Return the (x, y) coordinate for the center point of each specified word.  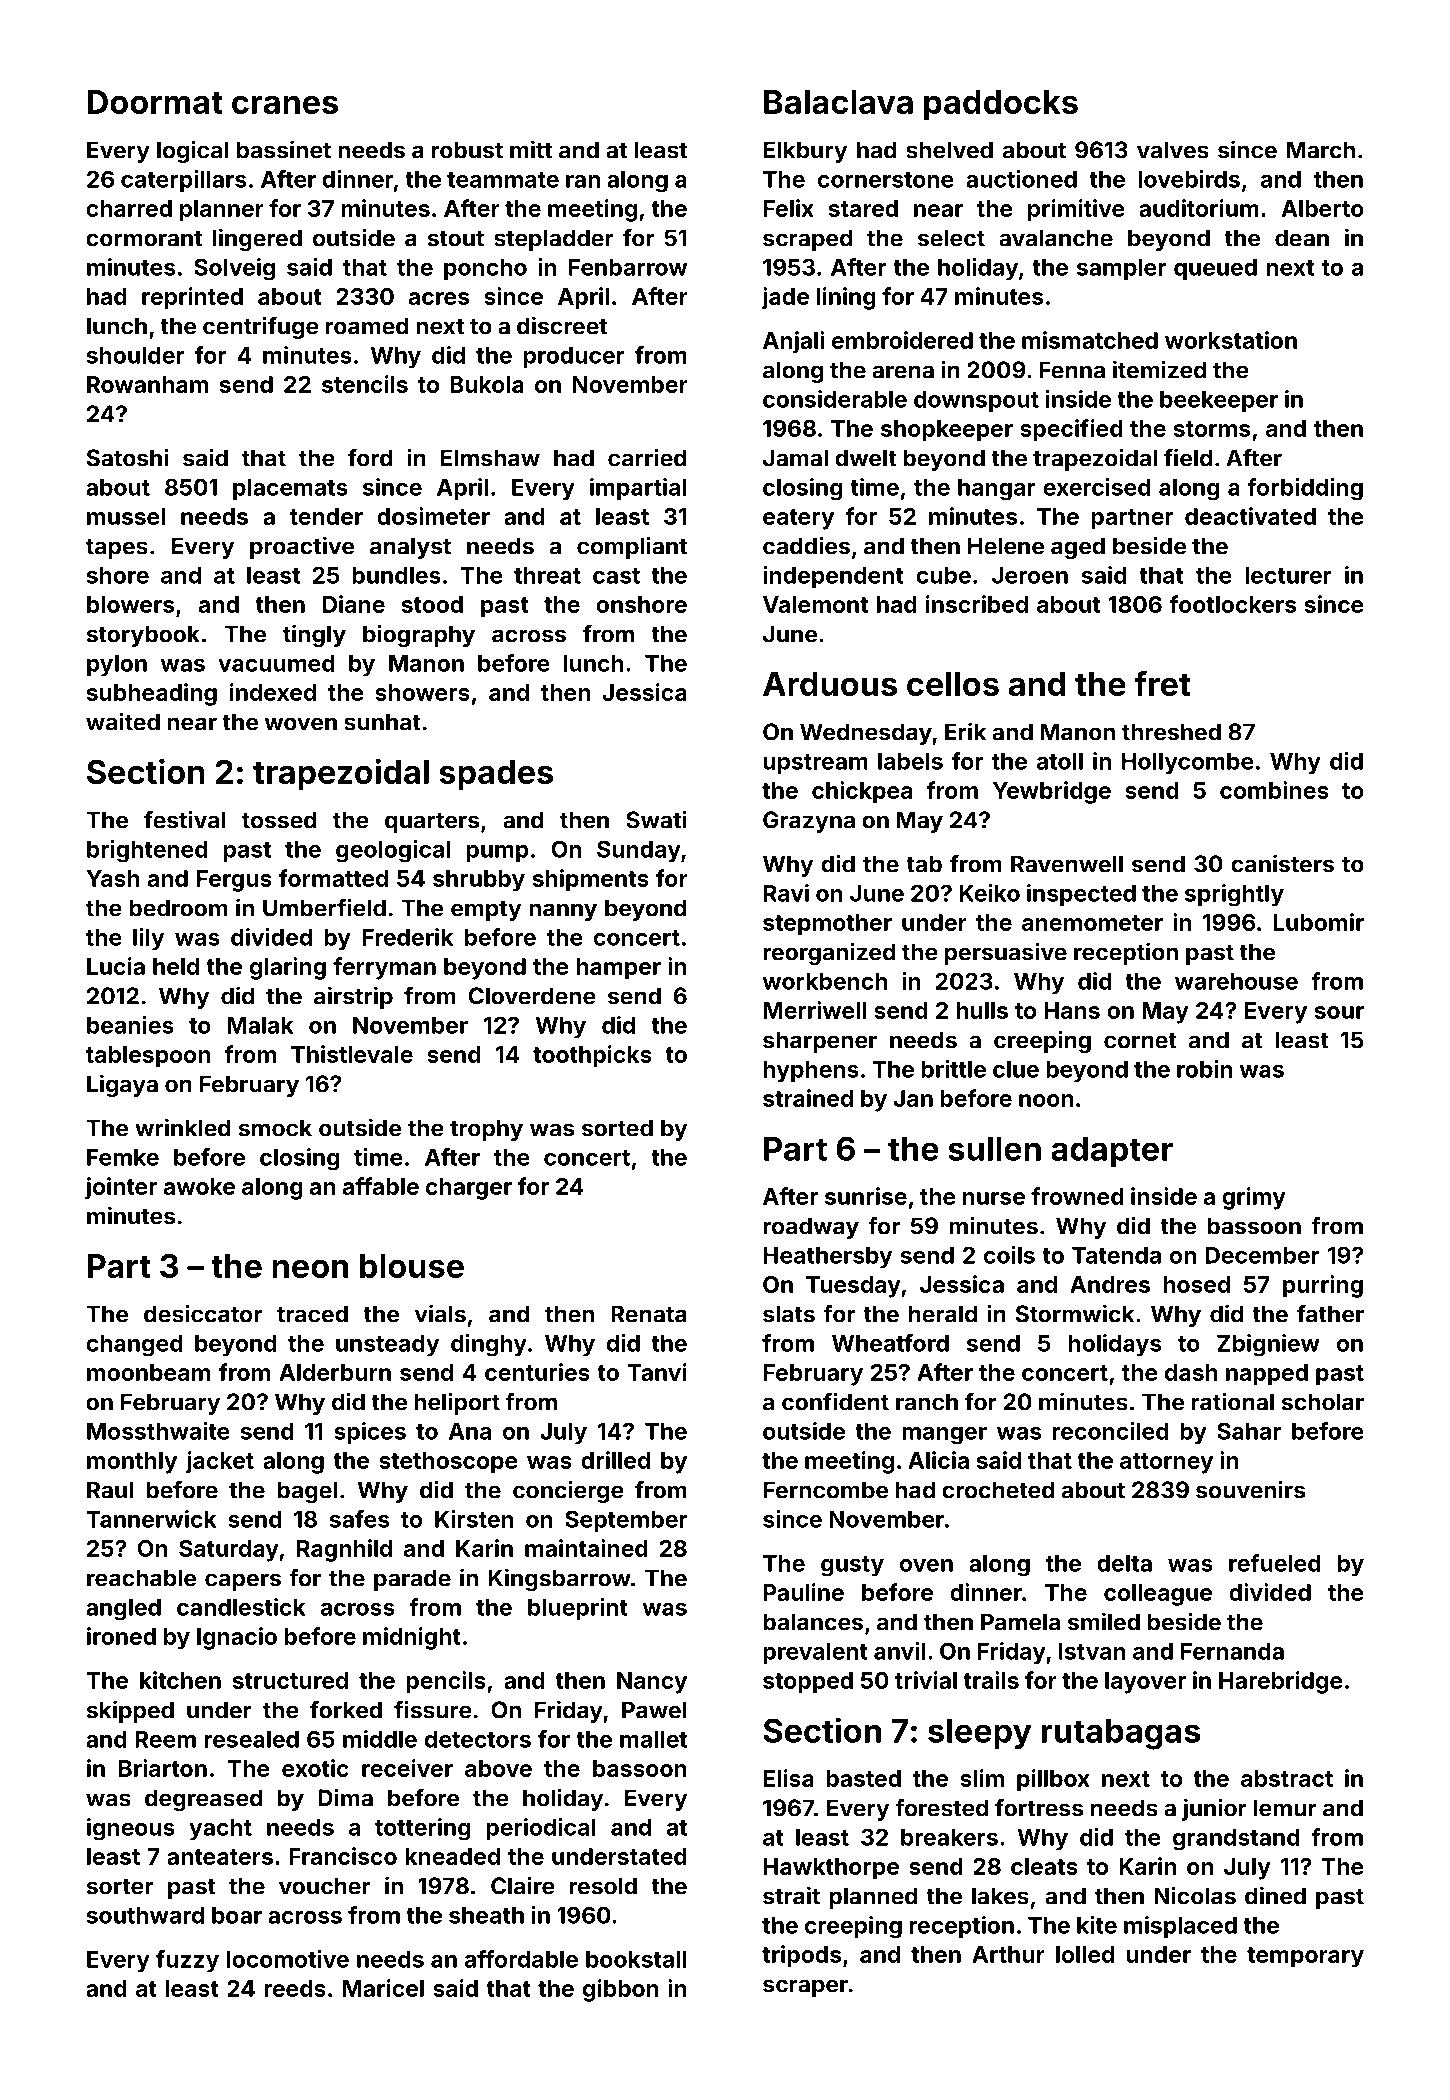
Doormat (155, 102)
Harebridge (1281, 1682)
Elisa (789, 1778)
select (951, 238)
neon (310, 1269)
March (1321, 150)
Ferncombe (826, 1490)
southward (145, 1915)
